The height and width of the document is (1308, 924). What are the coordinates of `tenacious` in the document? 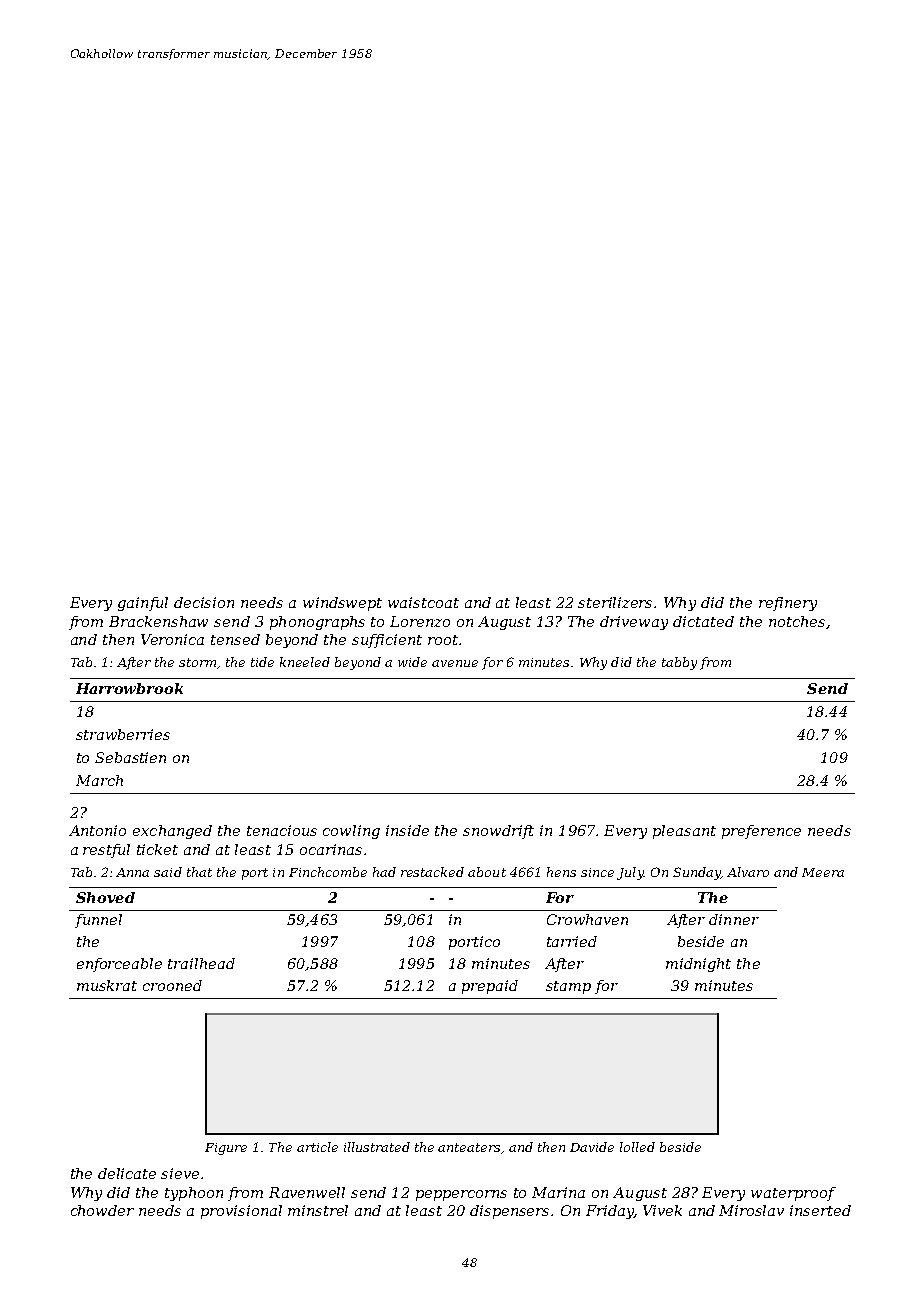 It's located at (282, 830).
